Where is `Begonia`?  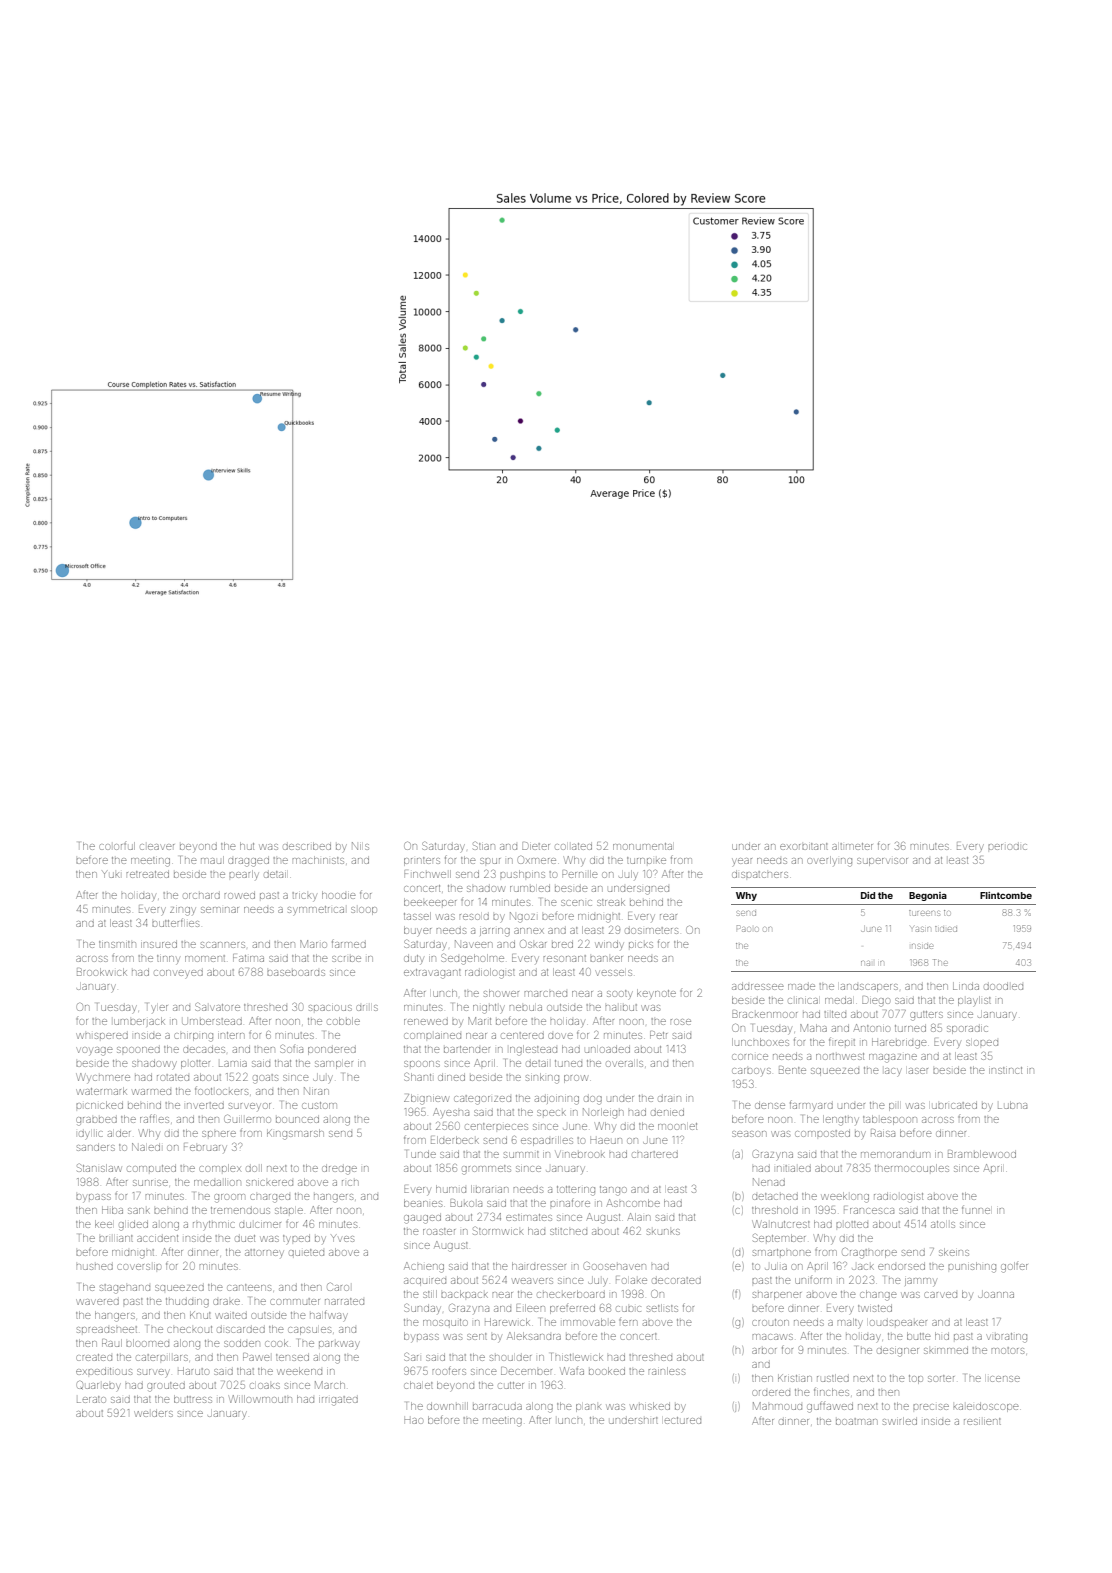 Begonia is located at coordinates (928, 896).
